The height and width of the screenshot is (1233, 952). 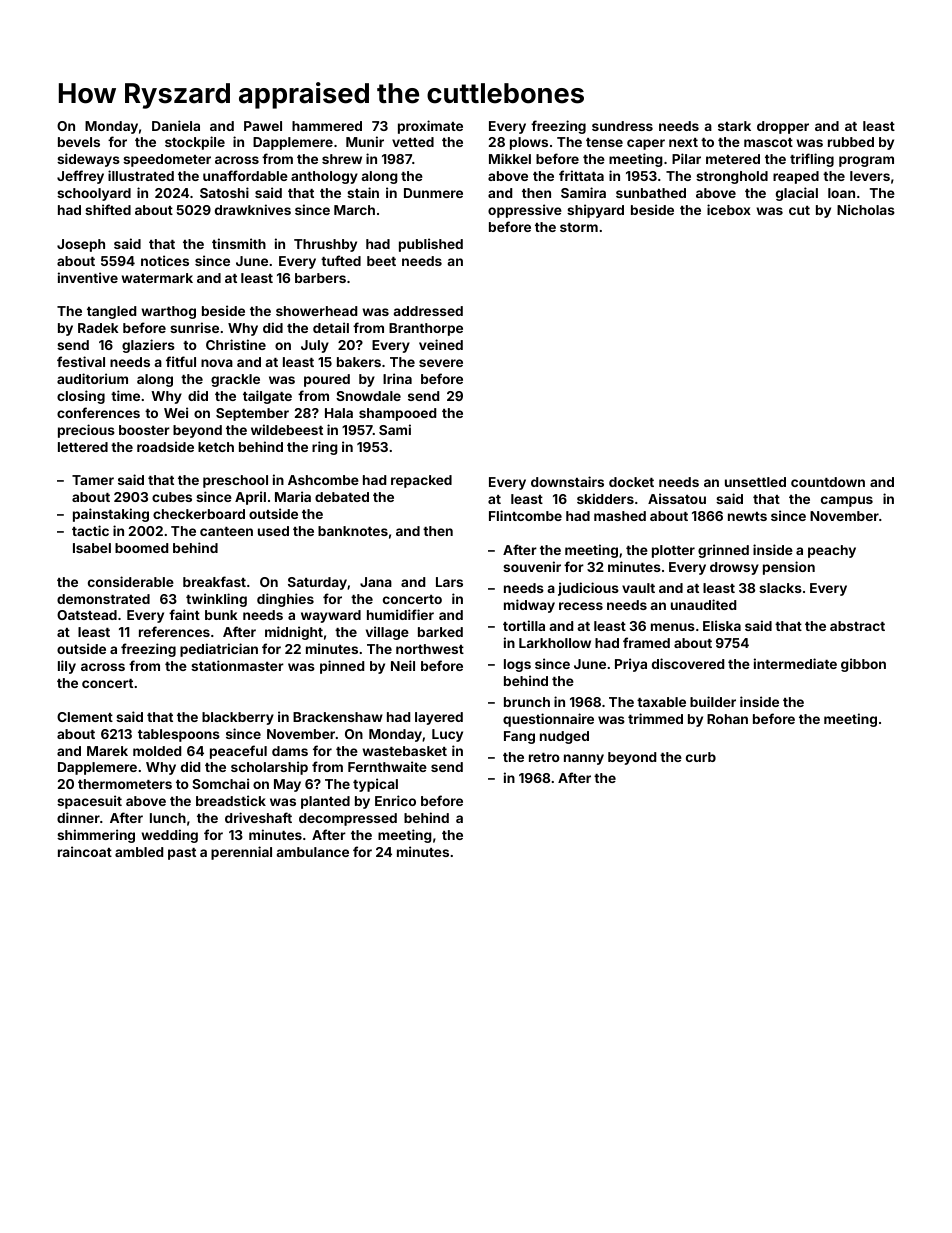 What do you see at coordinates (734, 126) in the screenshot?
I see `stark` at bounding box center [734, 126].
